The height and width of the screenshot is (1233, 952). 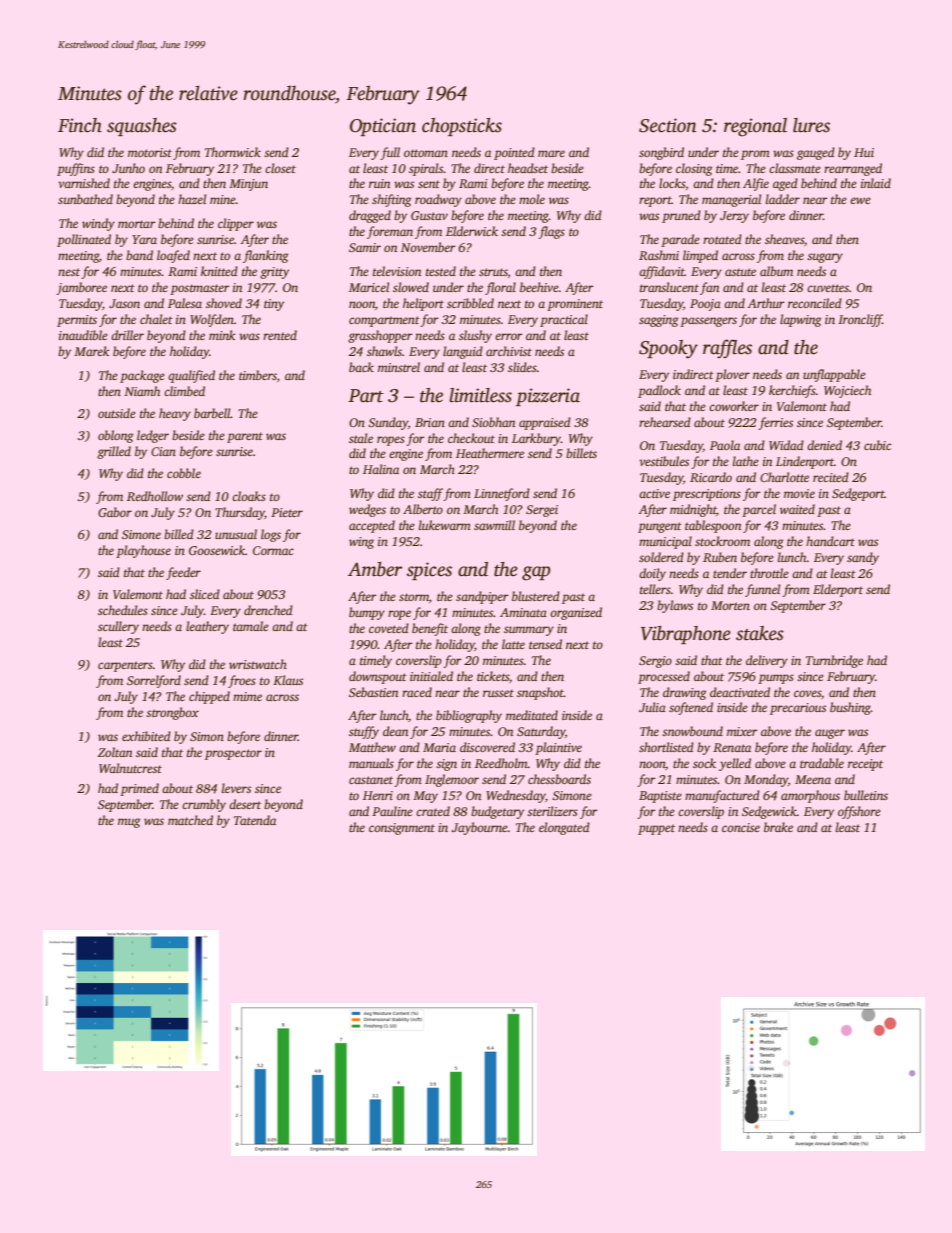 I want to click on stale, so click(x=361, y=438).
